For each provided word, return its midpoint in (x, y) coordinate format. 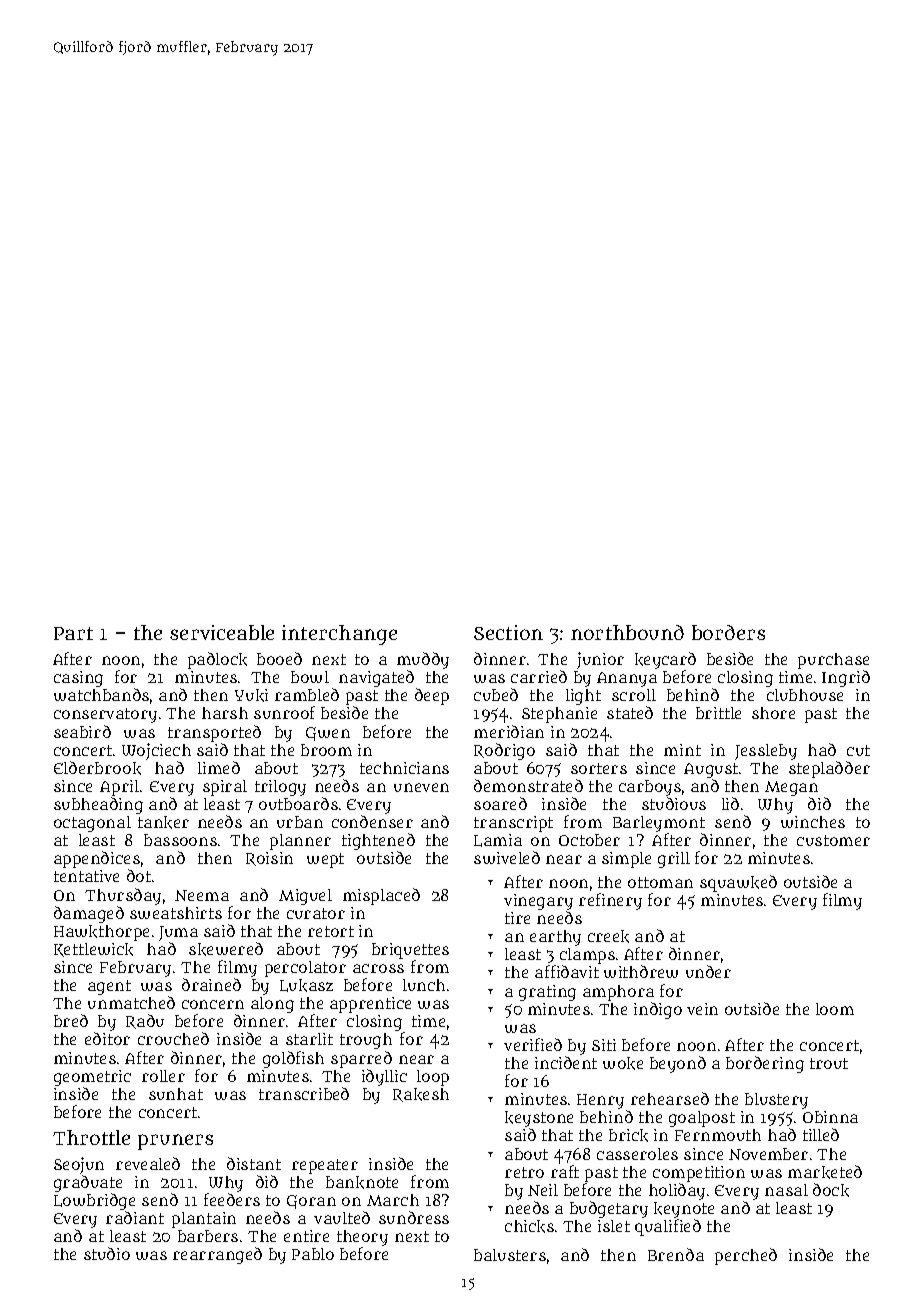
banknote (362, 1182)
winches (813, 822)
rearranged (217, 1255)
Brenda (676, 1254)
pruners (175, 1142)
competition (699, 1174)
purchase (833, 661)
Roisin (269, 859)
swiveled (507, 857)
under (708, 971)
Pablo (313, 1254)
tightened (378, 842)
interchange (339, 635)
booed (279, 658)
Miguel (305, 897)
